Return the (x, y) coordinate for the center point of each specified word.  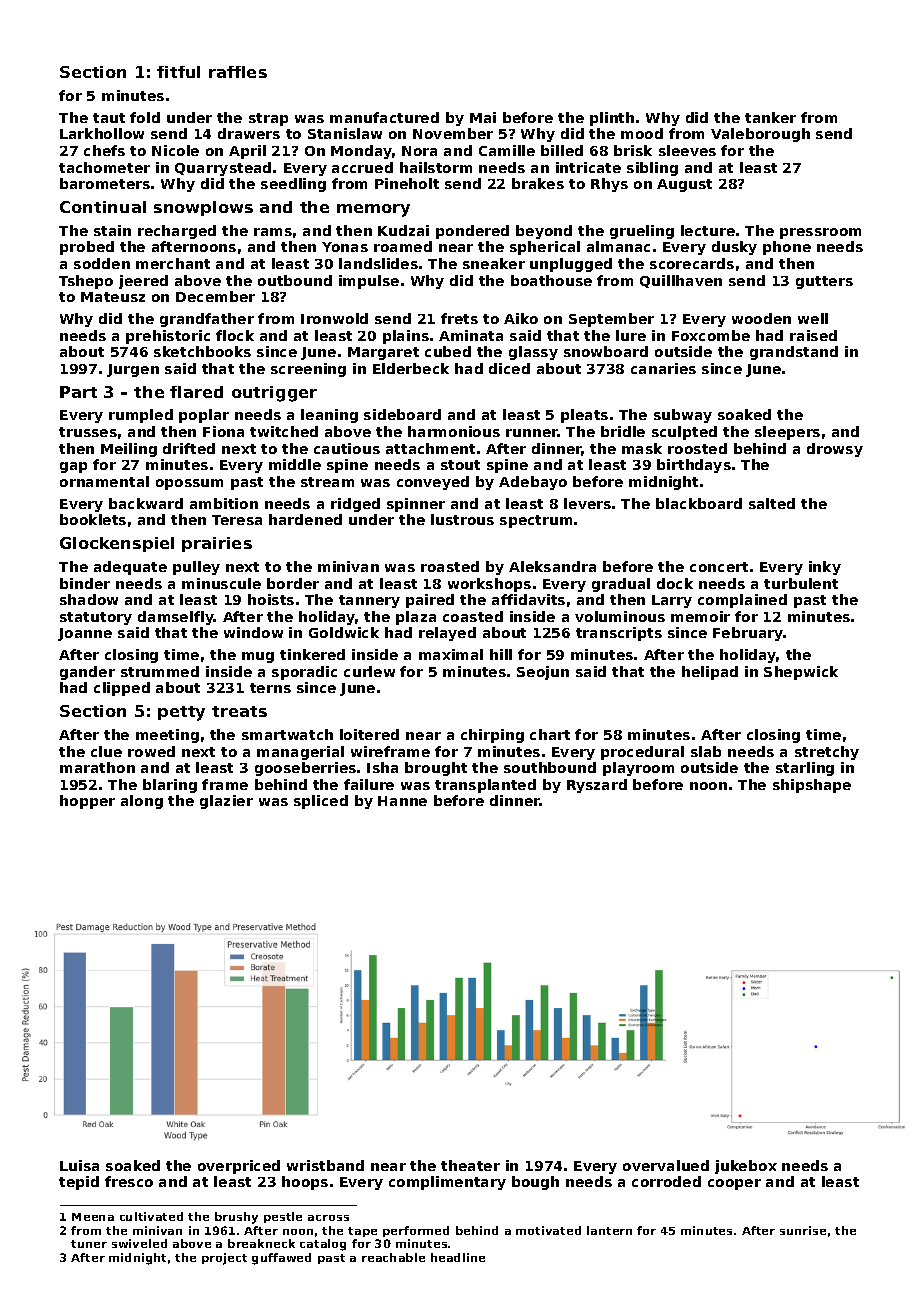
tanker (770, 117)
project (224, 1259)
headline (458, 1257)
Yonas (345, 247)
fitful (178, 72)
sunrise (803, 1230)
